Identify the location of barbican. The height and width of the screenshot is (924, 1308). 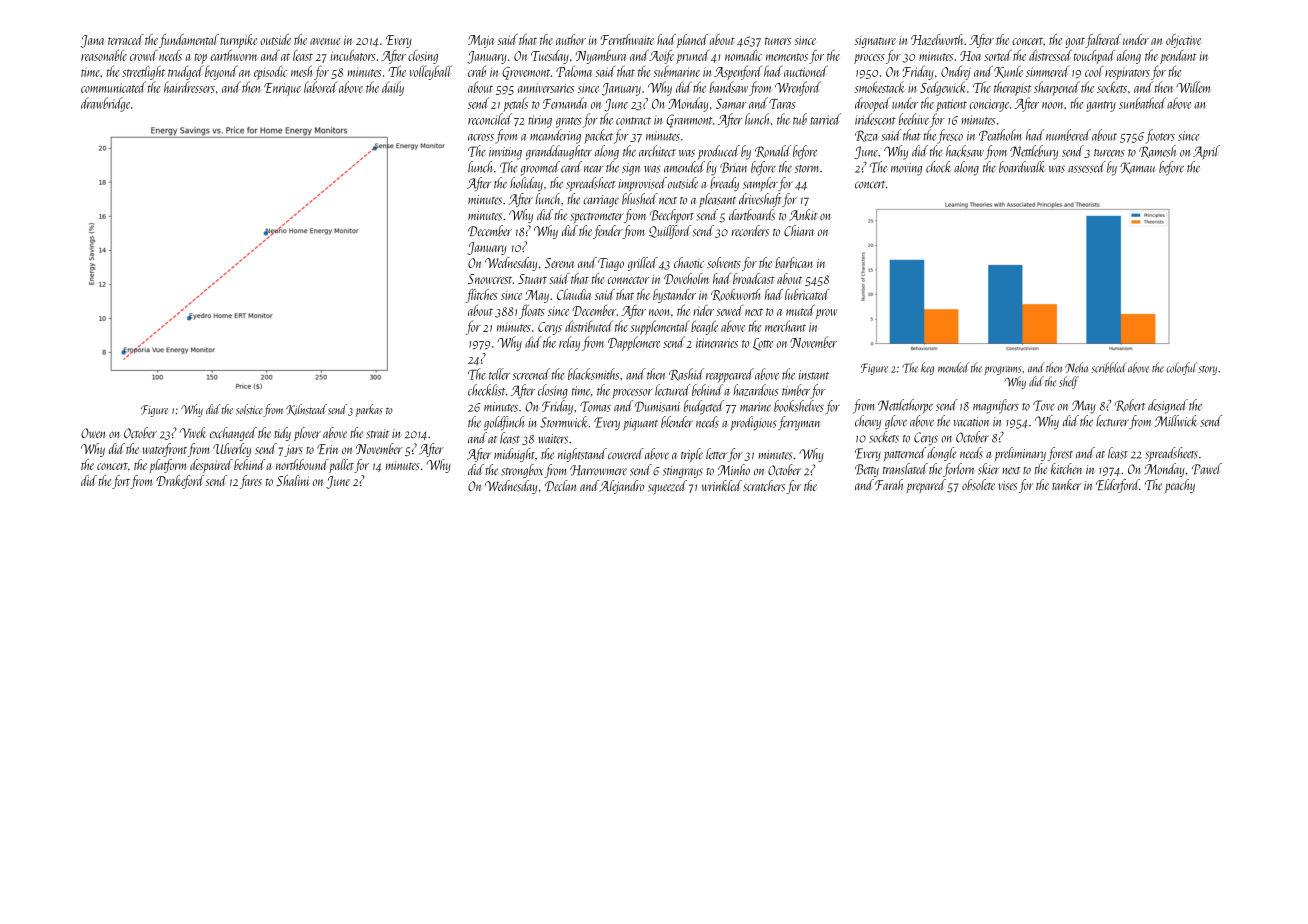
(794, 262).
